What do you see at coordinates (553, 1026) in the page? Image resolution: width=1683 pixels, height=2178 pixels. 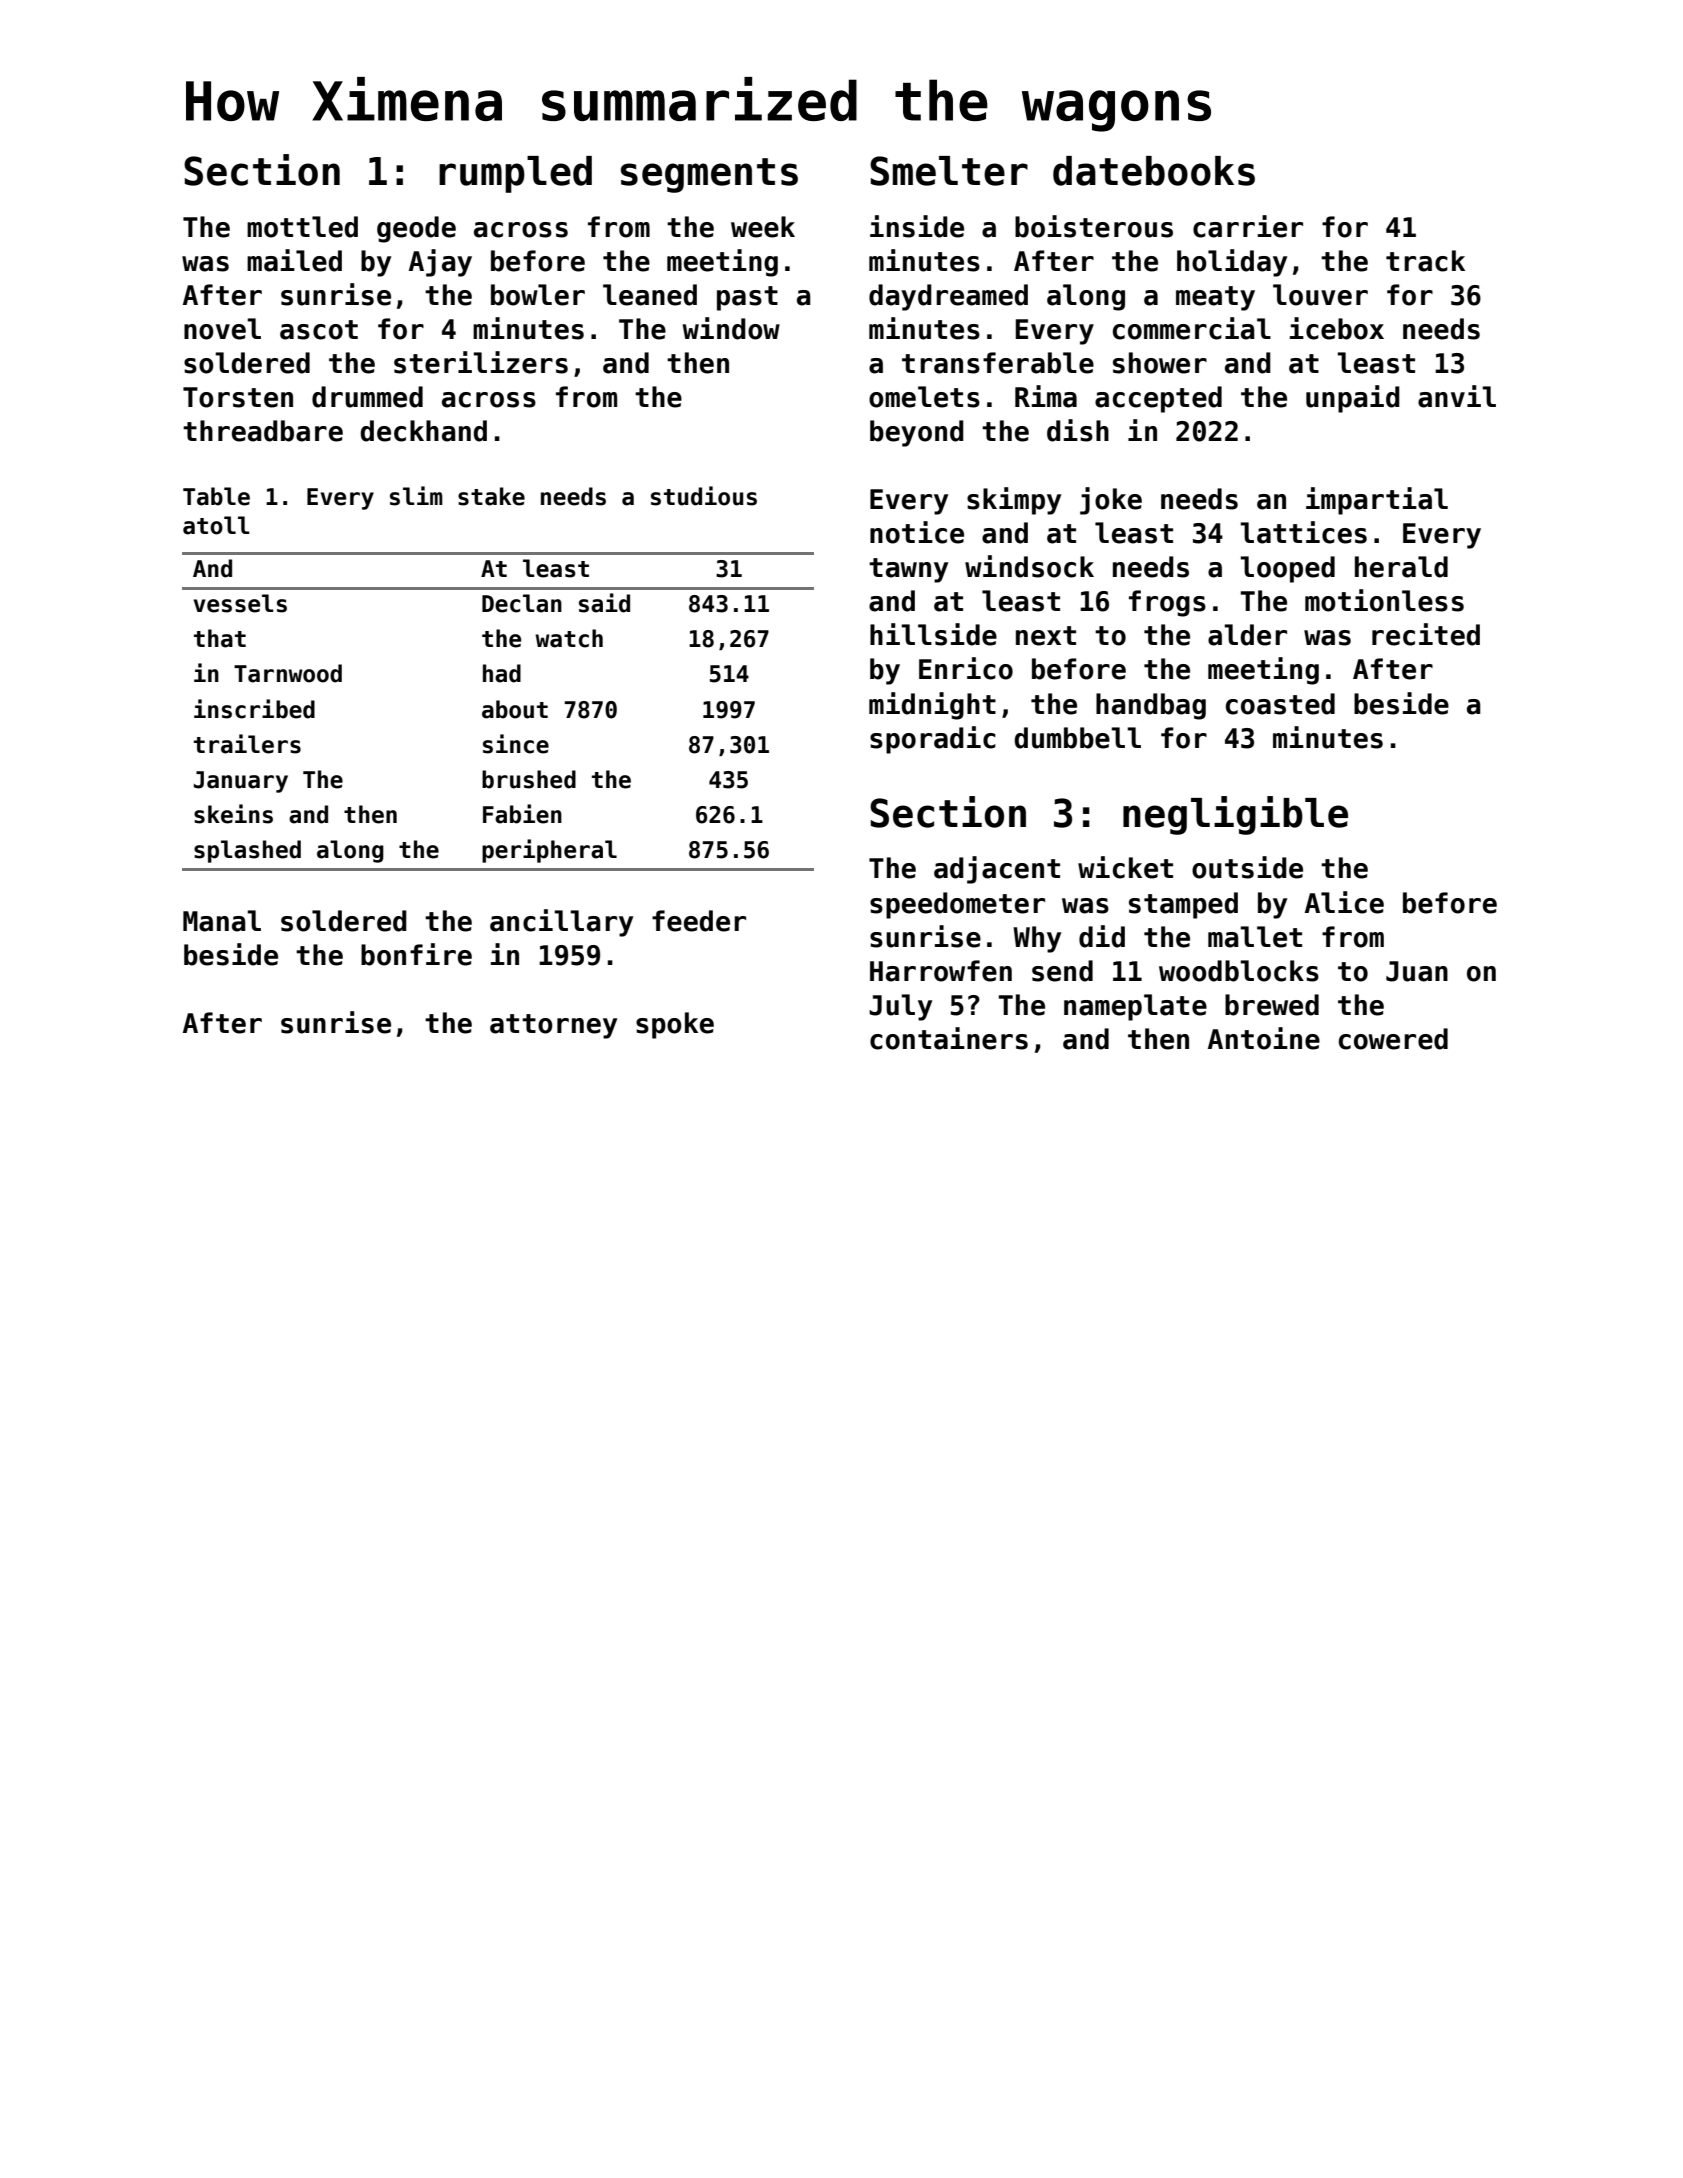 I see `attorney` at bounding box center [553, 1026].
